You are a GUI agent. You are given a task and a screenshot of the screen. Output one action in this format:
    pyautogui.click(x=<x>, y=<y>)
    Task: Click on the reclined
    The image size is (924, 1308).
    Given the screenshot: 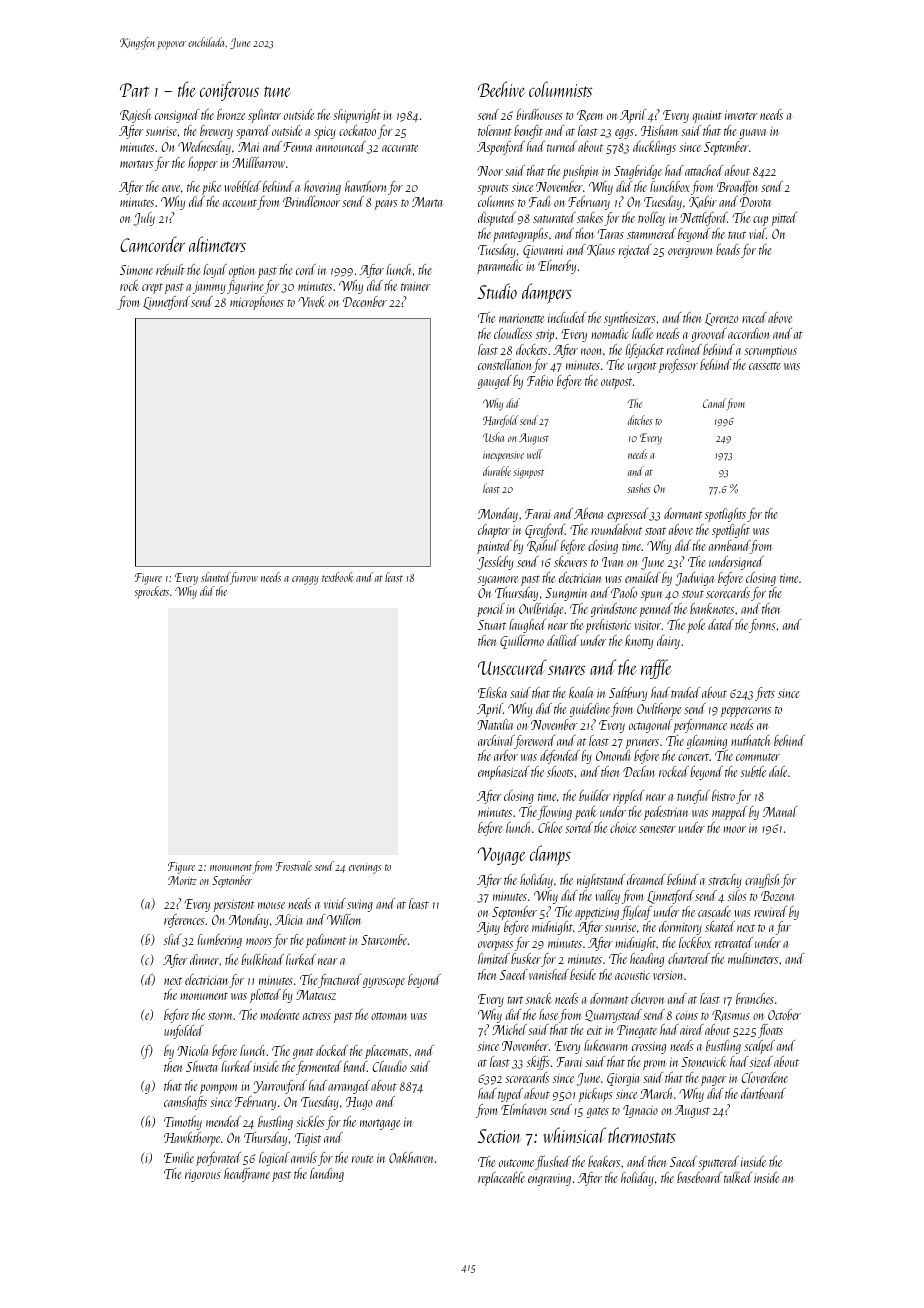 What is the action you would take?
    pyautogui.click(x=684, y=349)
